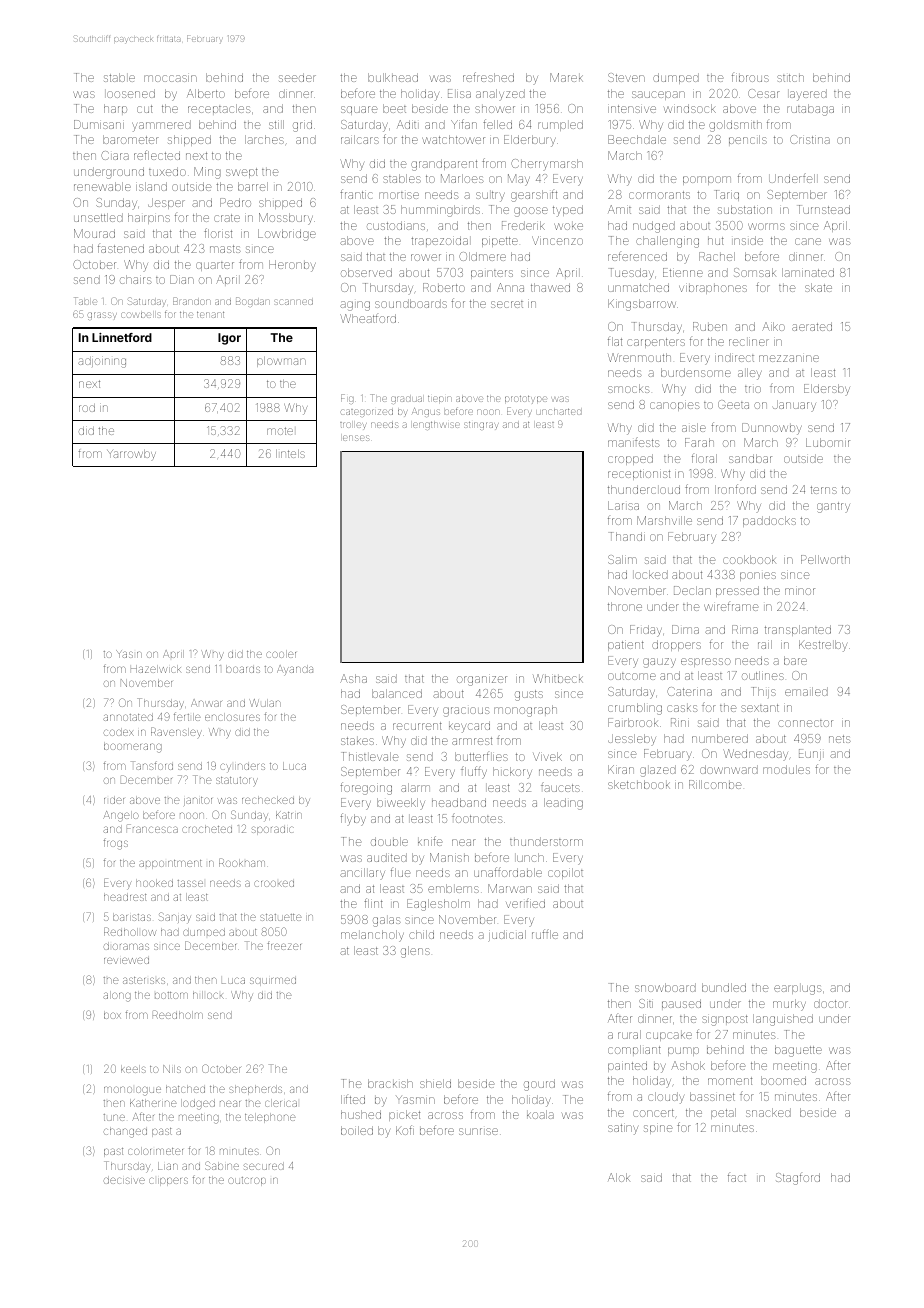 The image size is (924, 1308). I want to click on boiled, so click(357, 1130).
